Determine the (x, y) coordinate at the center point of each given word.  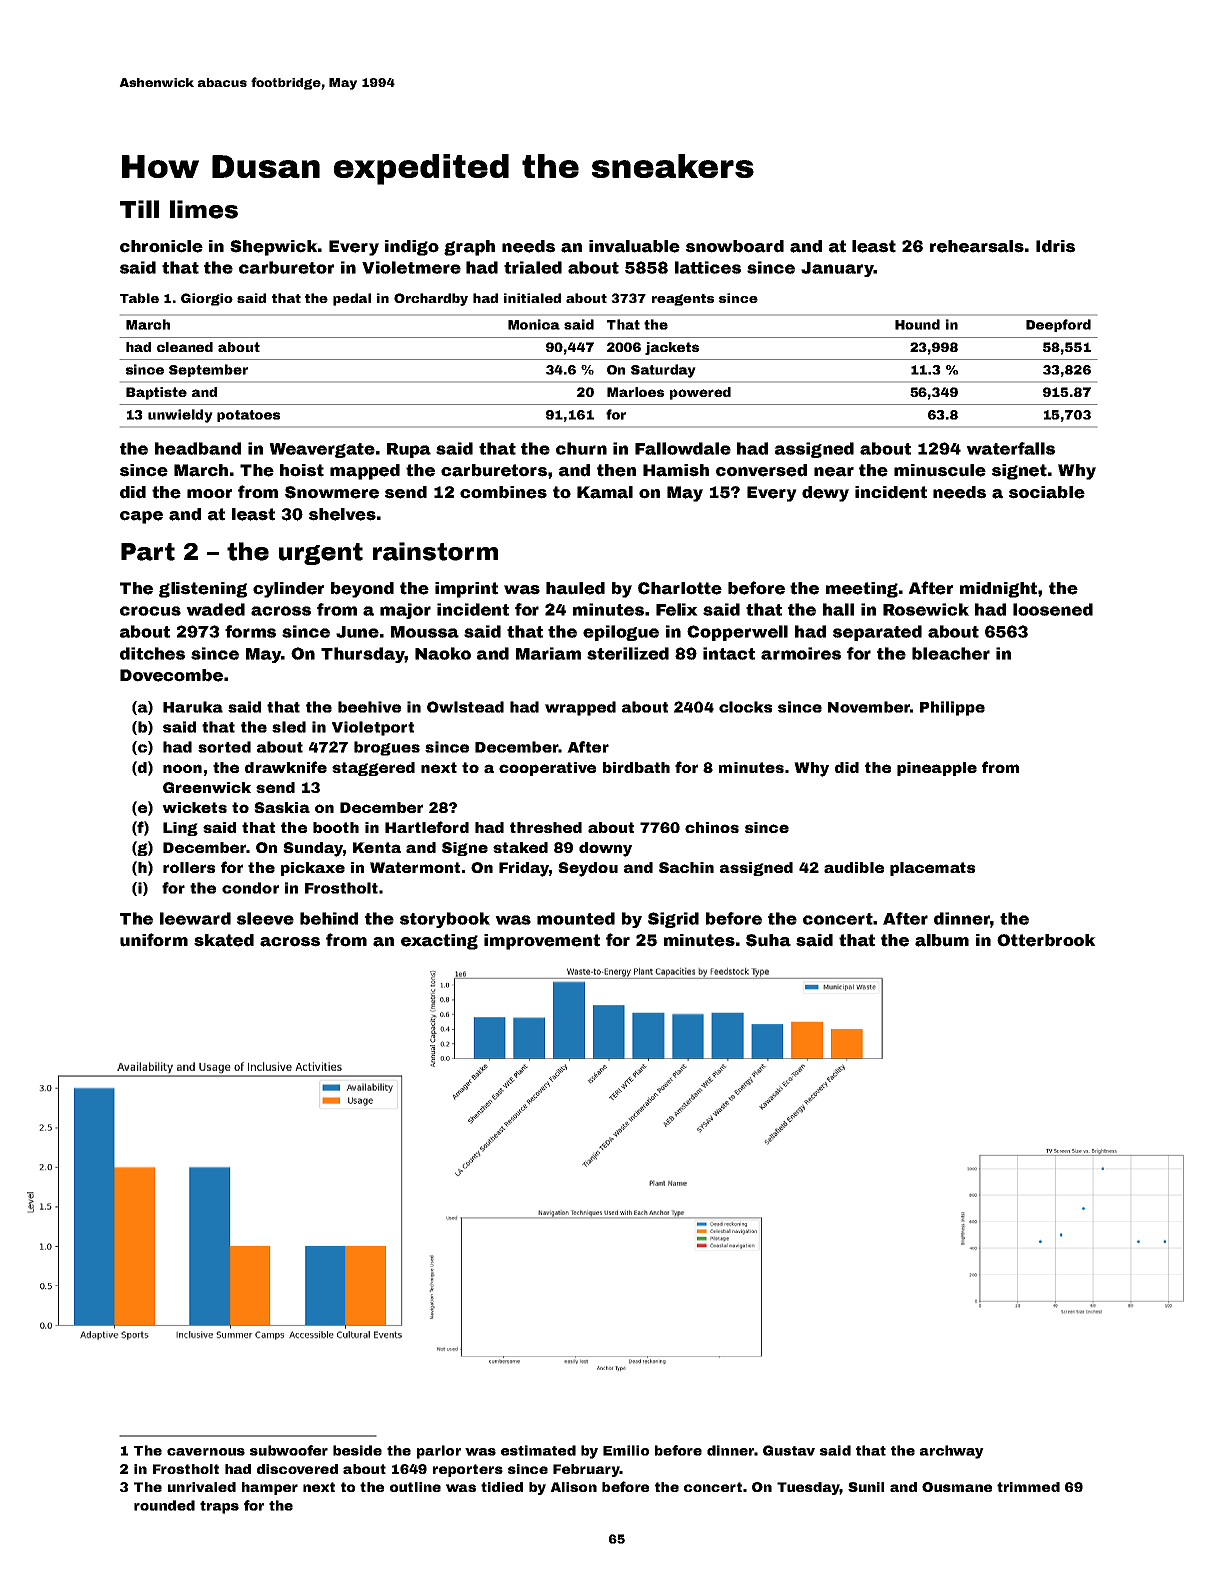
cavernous (206, 1452)
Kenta (377, 847)
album (942, 940)
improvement (542, 942)
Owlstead (465, 707)
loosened (1053, 609)
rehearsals (977, 246)
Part (148, 552)
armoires (801, 653)
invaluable (634, 246)
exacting (439, 942)
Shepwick (274, 248)
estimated (538, 1450)
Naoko (443, 653)
